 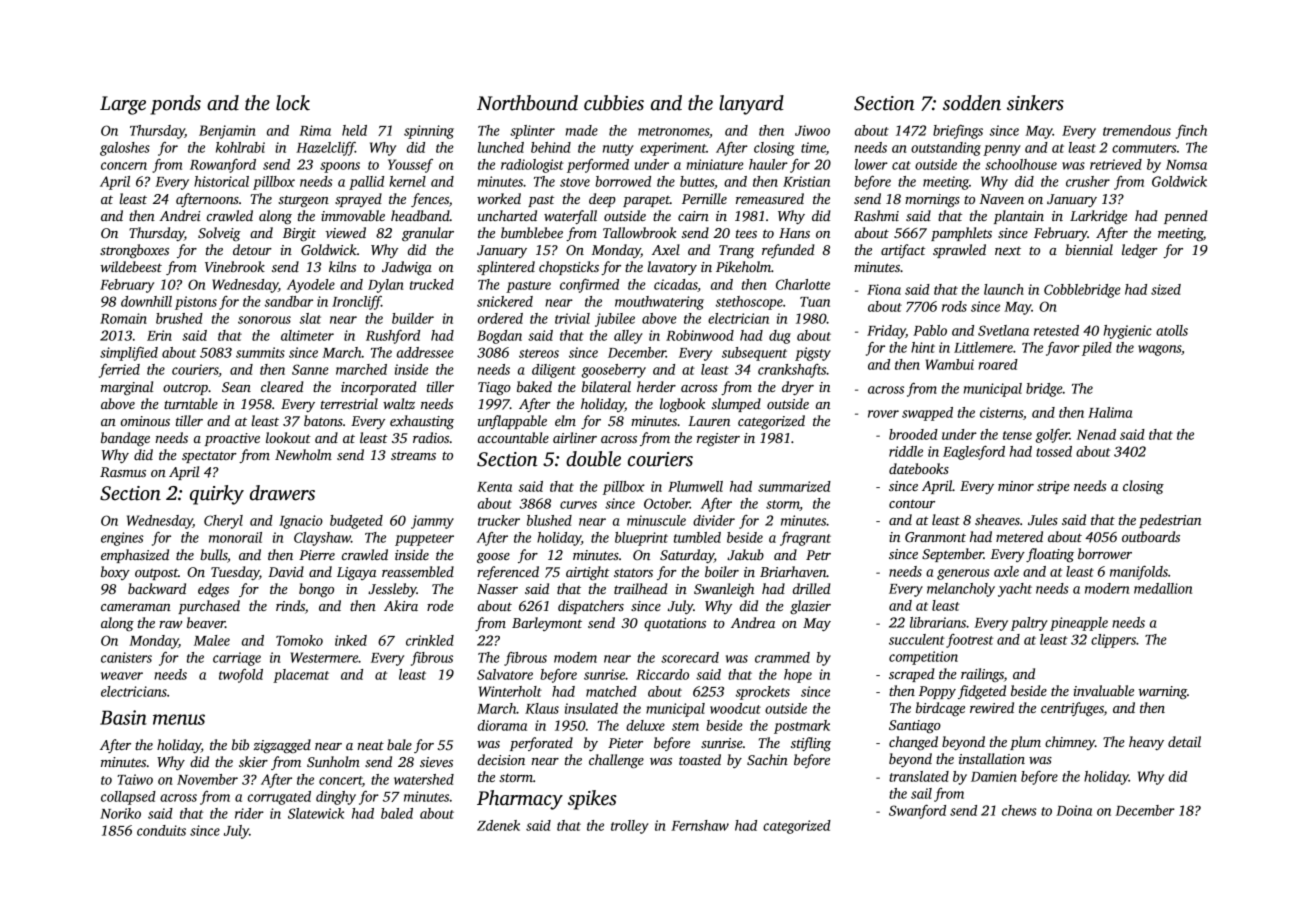 What do you see at coordinates (122, 539) in the page?
I see `engines` at bounding box center [122, 539].
